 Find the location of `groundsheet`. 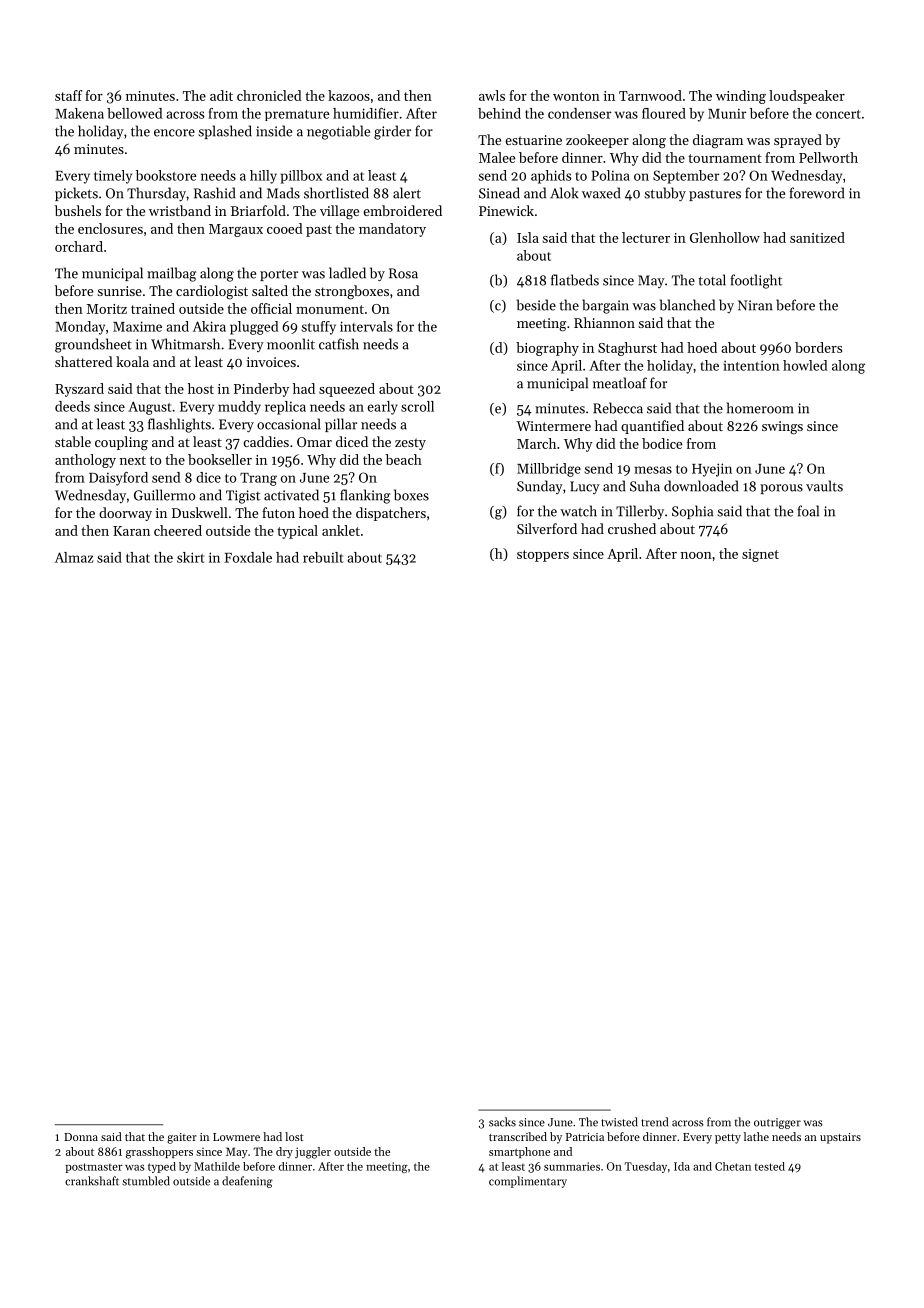

groundsheet is located at coordinates (93, 345).
